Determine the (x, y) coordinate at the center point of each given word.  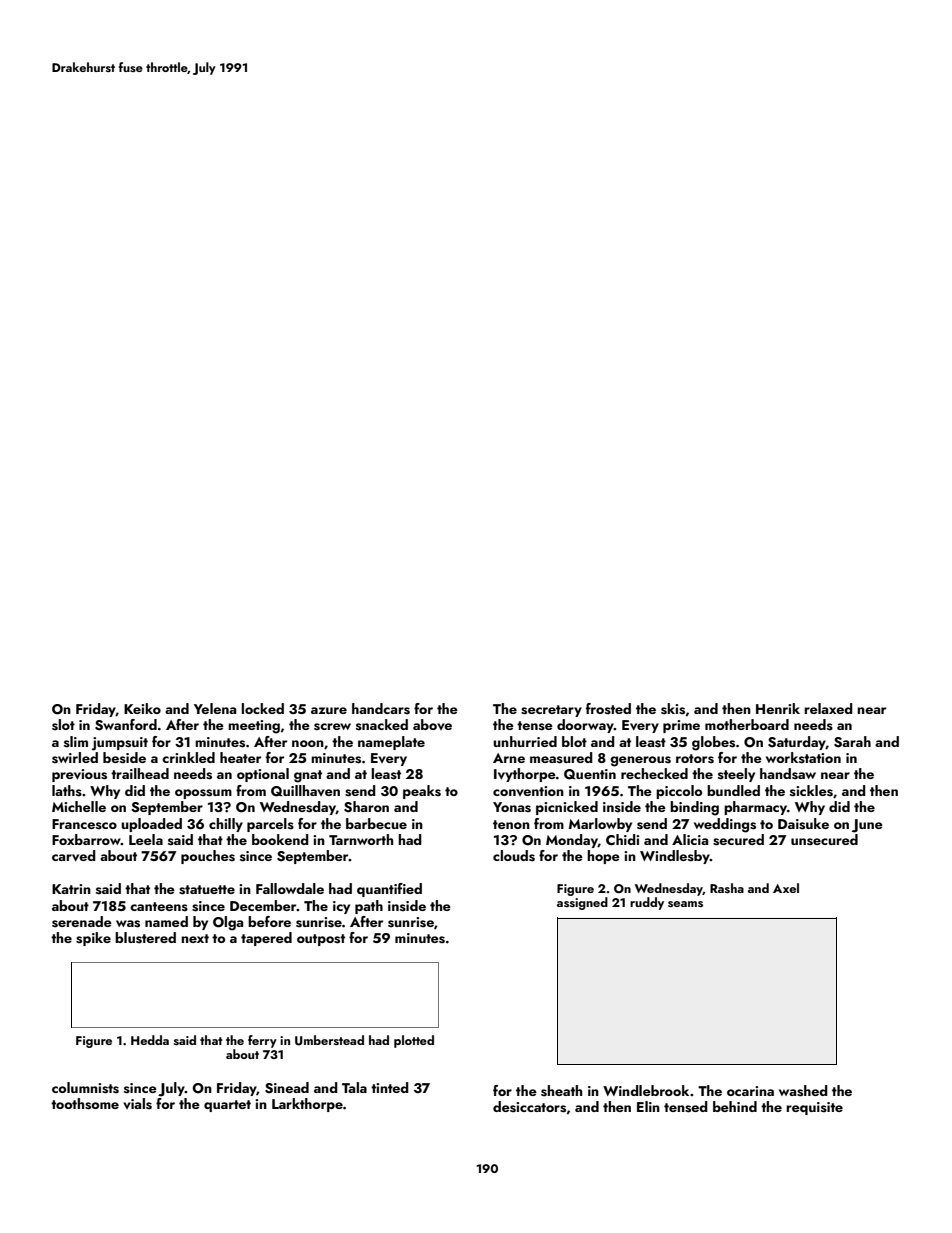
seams (685, 904)
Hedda (150, 1040)
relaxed (828, 708)
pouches (208, 857)
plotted (414, 1041)
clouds (514, 856)
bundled (733, 790)
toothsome (85, 1104)
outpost (321, 940)
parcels (270, 825)
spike (93, 939)
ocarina (750, 1091)
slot (63, 725)
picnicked (567, 808)
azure (329, 710)
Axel (786, 888)
